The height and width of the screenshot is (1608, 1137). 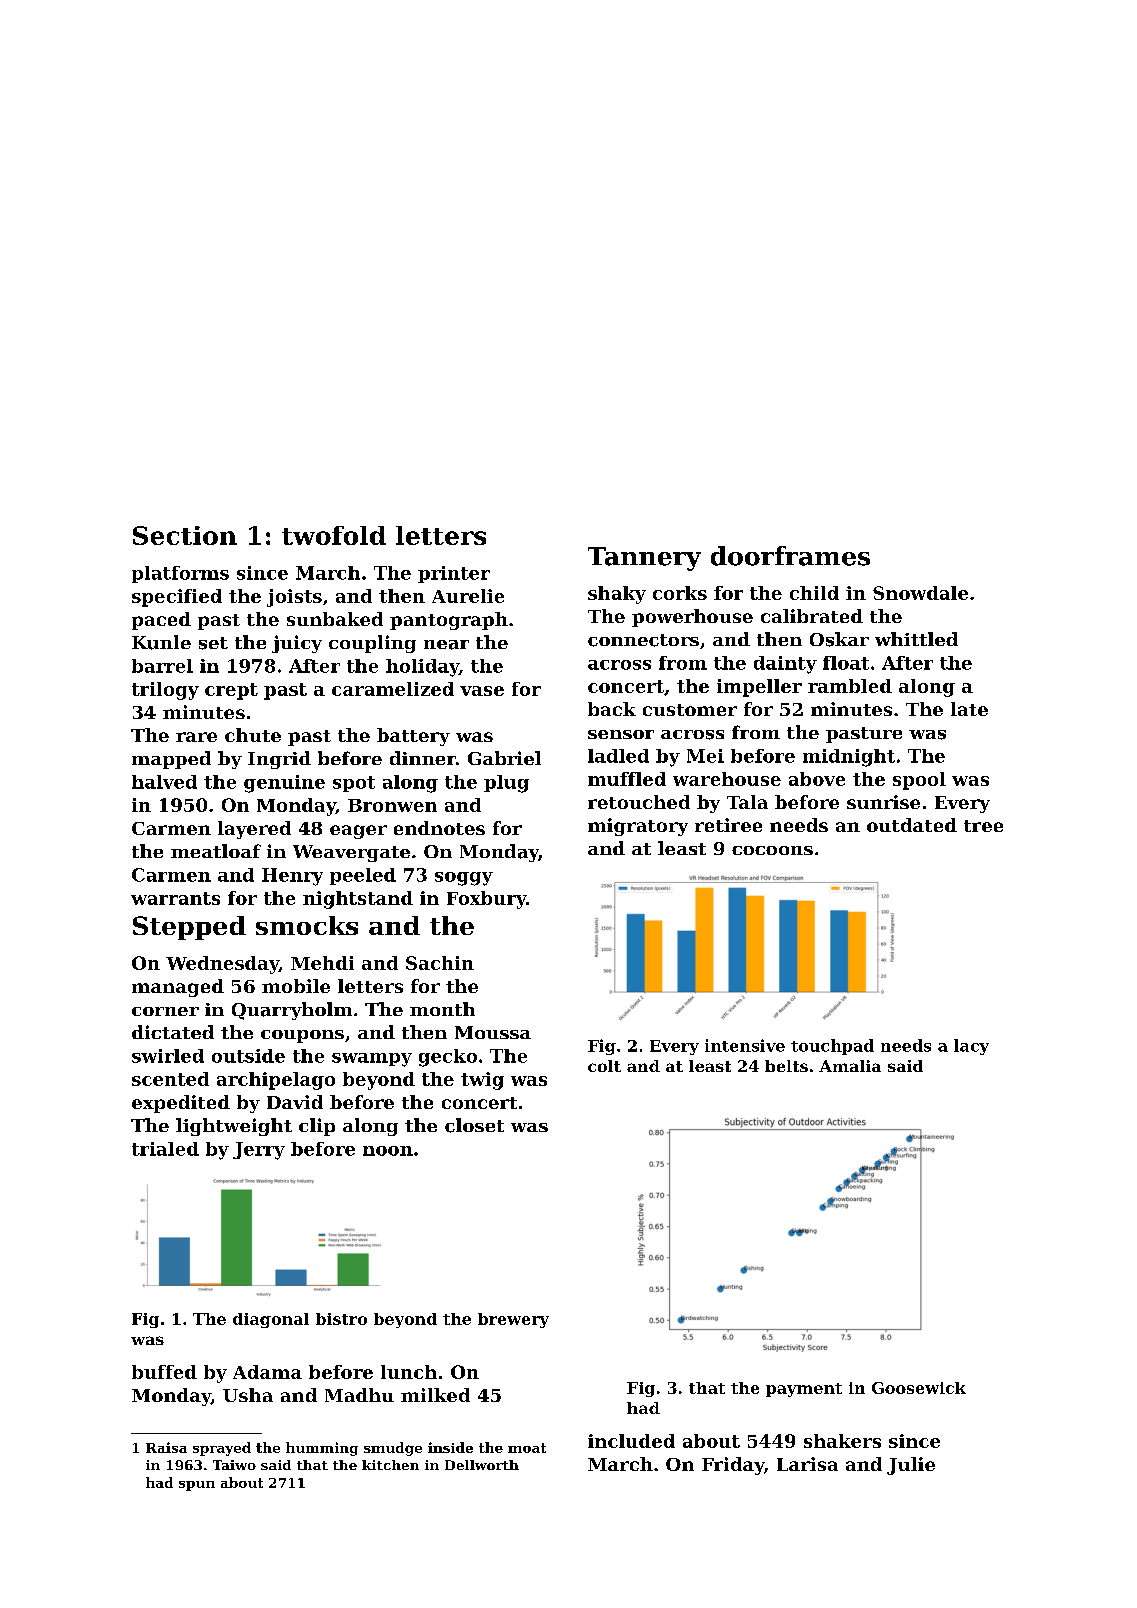 I want to click on doorframes, so click(x=790, y=556).
